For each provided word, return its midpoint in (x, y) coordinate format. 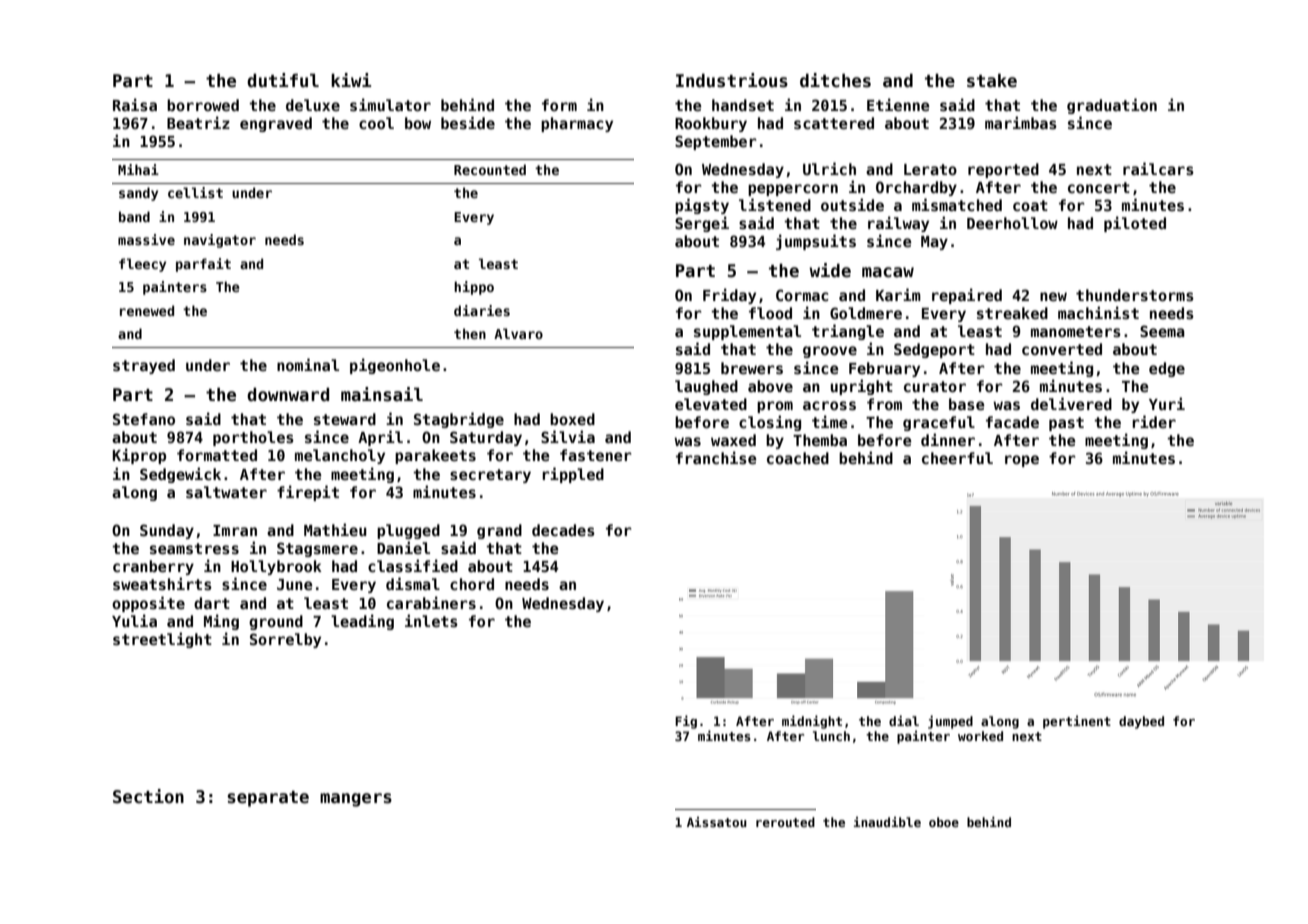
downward (288, 395)
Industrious (732, 80)
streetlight (162, 640)
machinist (1098, 312)
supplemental (747, 332)
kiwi (351, 80)
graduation (1112, 106)
